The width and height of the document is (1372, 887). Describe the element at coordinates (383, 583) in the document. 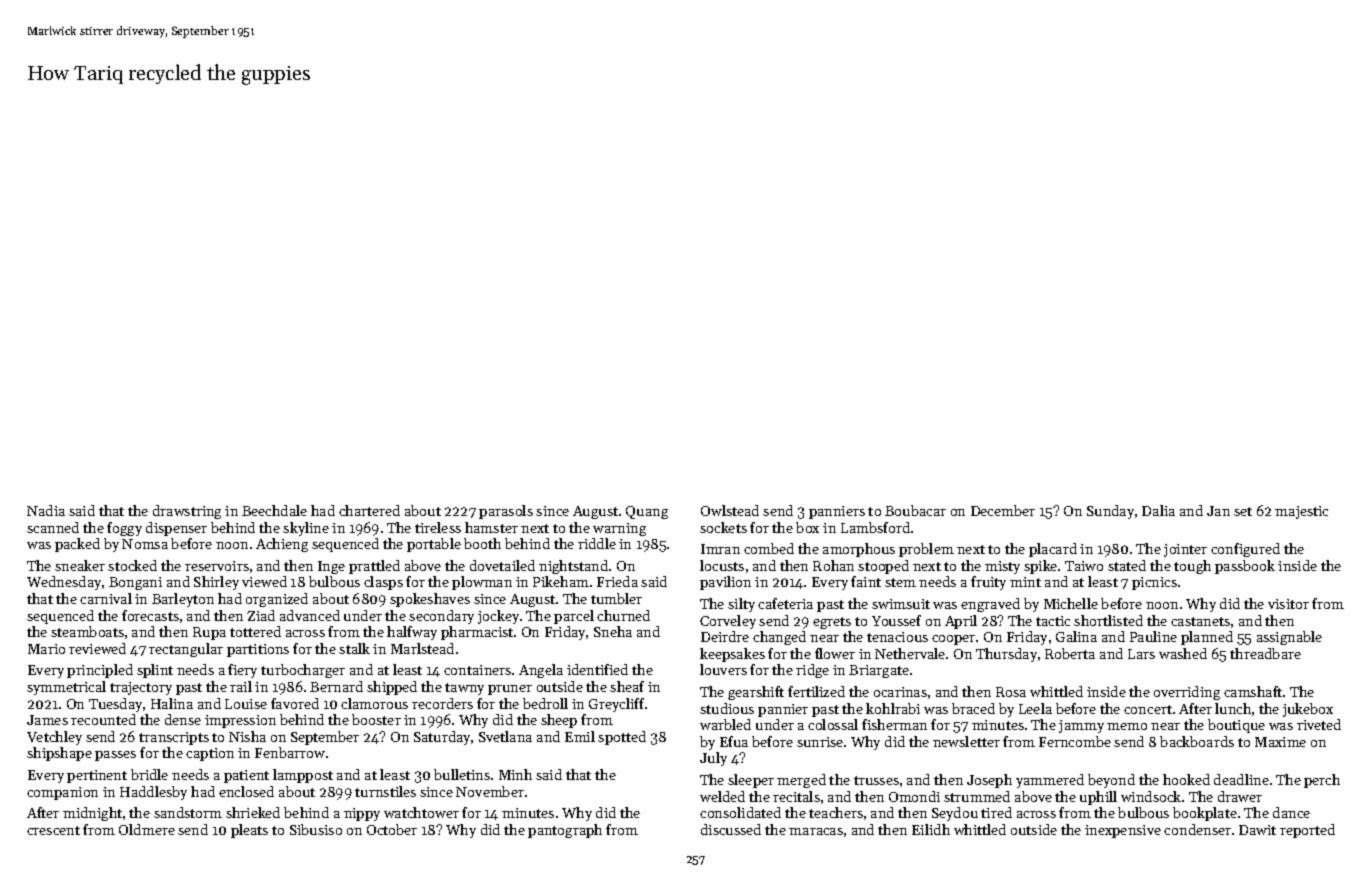

I see `clasps` at that location.
